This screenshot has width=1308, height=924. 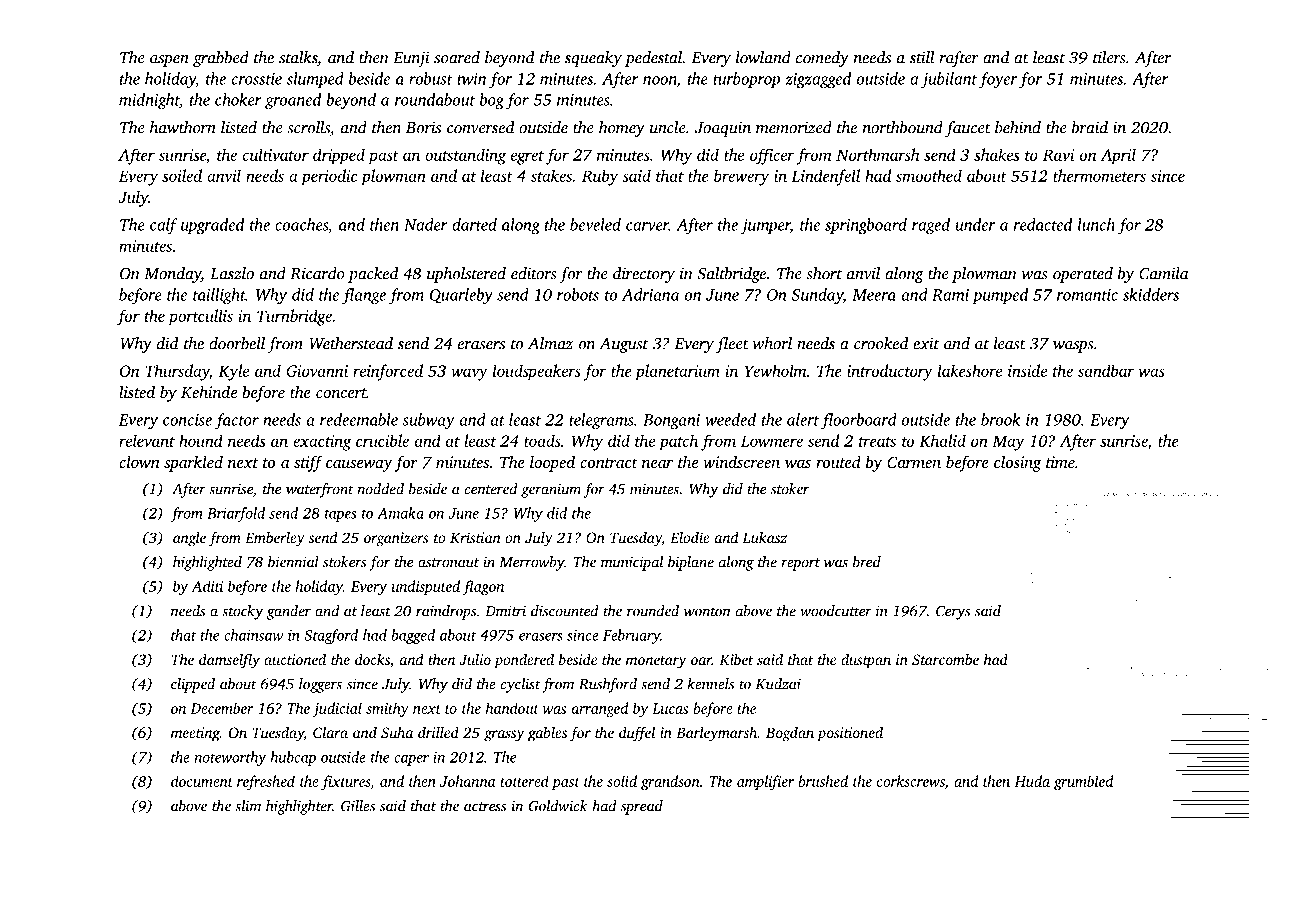 What do you see at coordinates (551, 175) in the screenshot?
I see `stakes` at bounding box center [551, 175].
